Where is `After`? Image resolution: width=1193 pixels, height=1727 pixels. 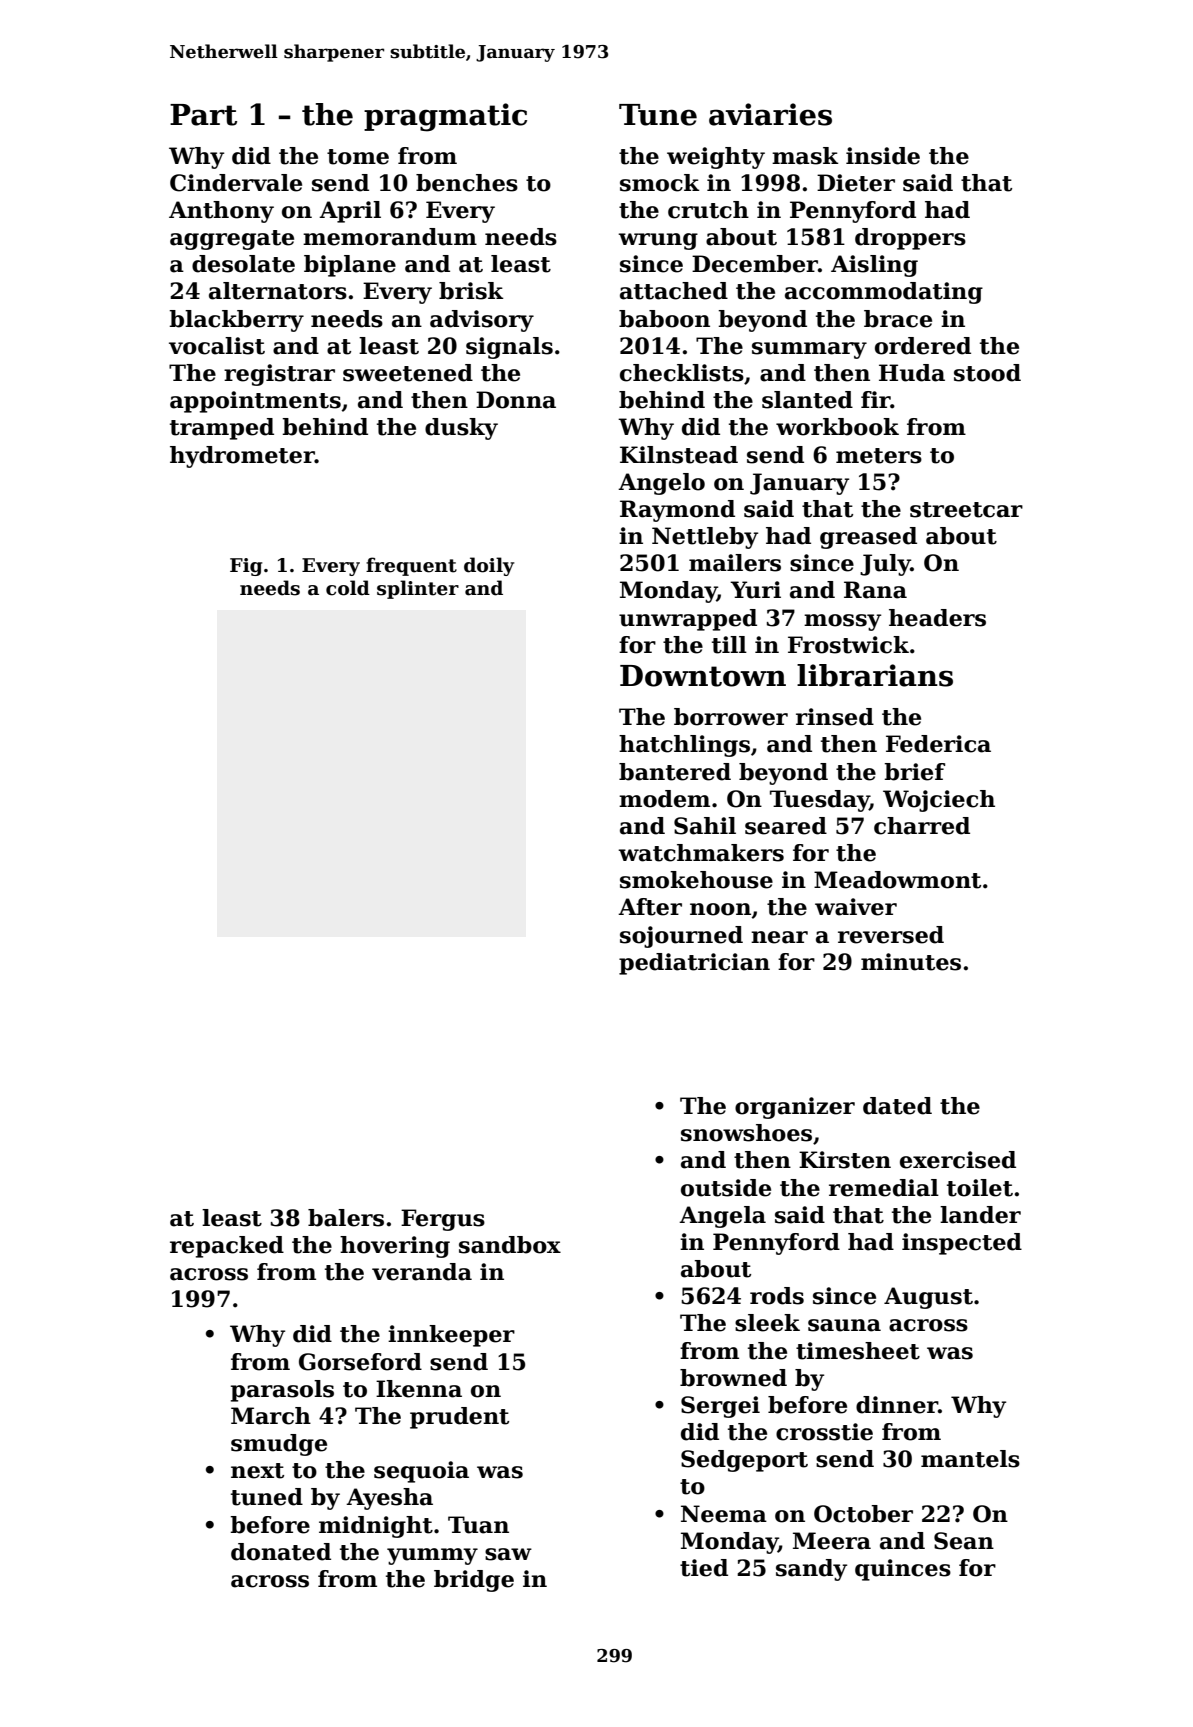 After is located at coordinates (650, 907).
